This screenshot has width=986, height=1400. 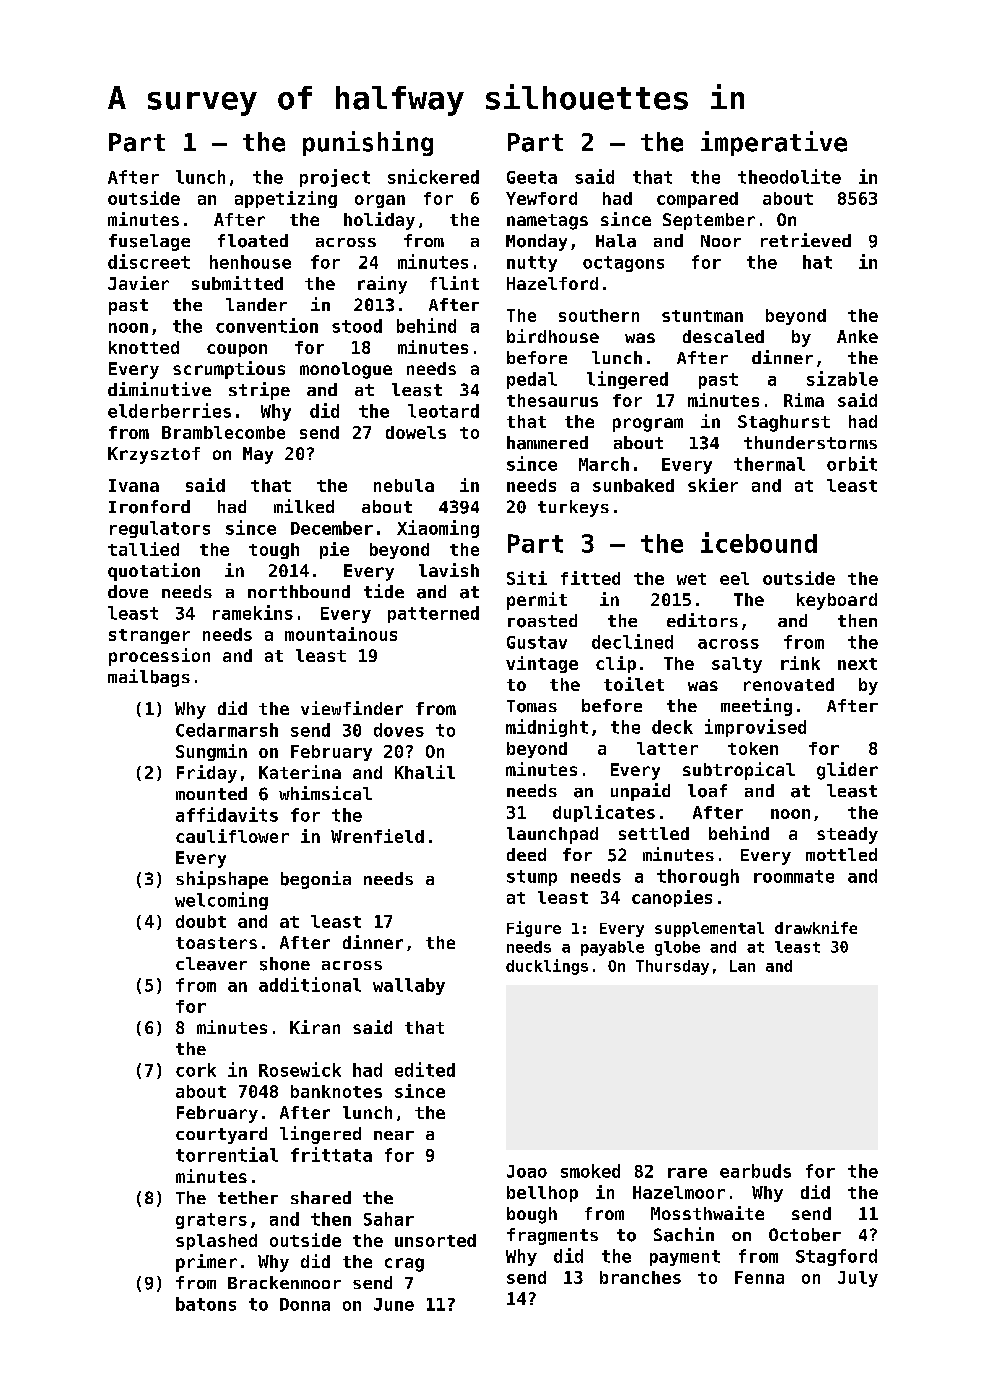 What do you see at coordinates (253, 241) in the screenshot?
I see `floated` at bounding box center [253, 241].
